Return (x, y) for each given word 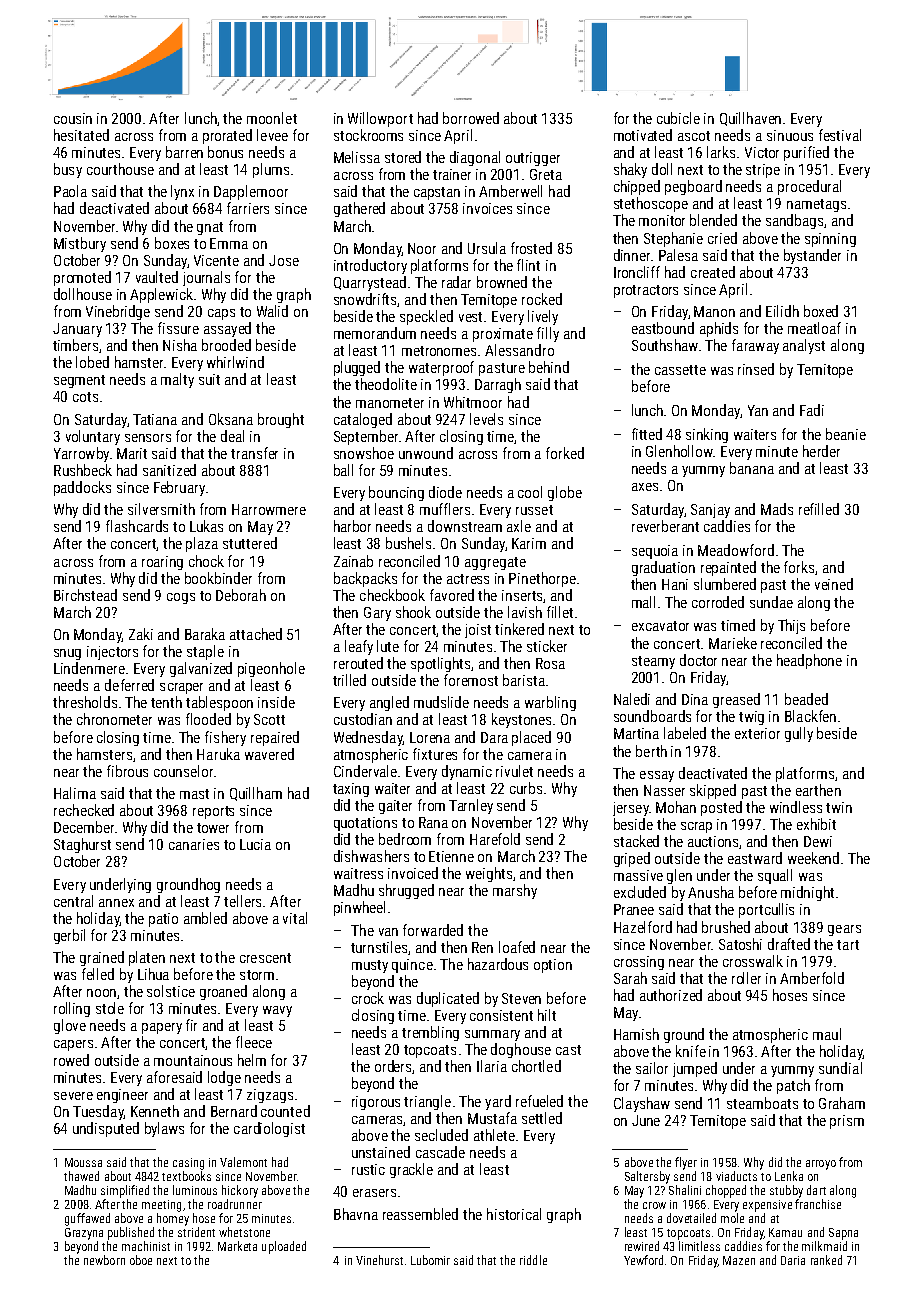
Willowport (380, 119)
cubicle (678, 118)
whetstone (244, 1232)
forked (565, 453)
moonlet (272, 118)
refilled (819, 509)
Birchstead (85, 595)
